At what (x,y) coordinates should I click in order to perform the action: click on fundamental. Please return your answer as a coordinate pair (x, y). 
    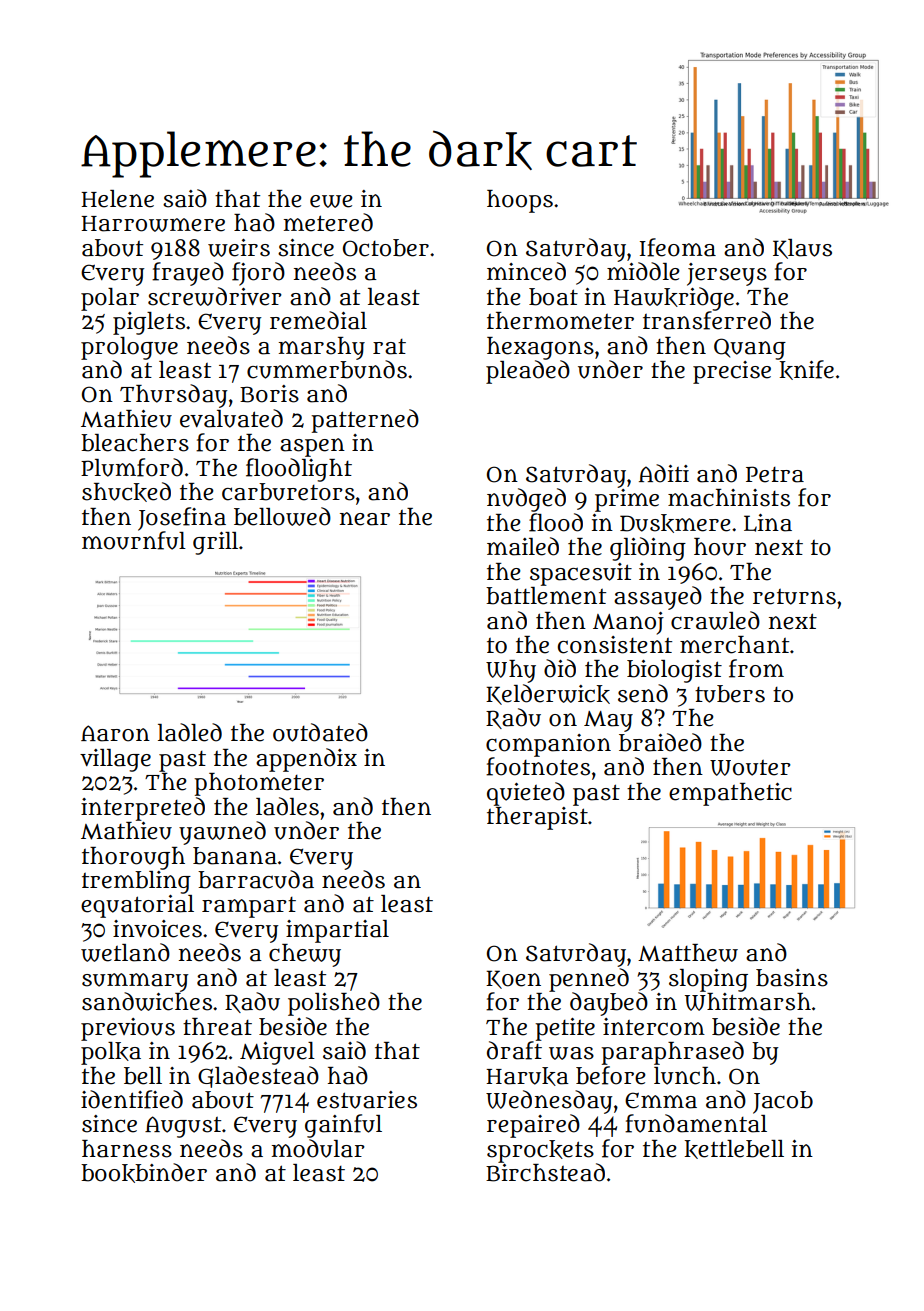
    Looking at the image, I should click on (696, 1123).
